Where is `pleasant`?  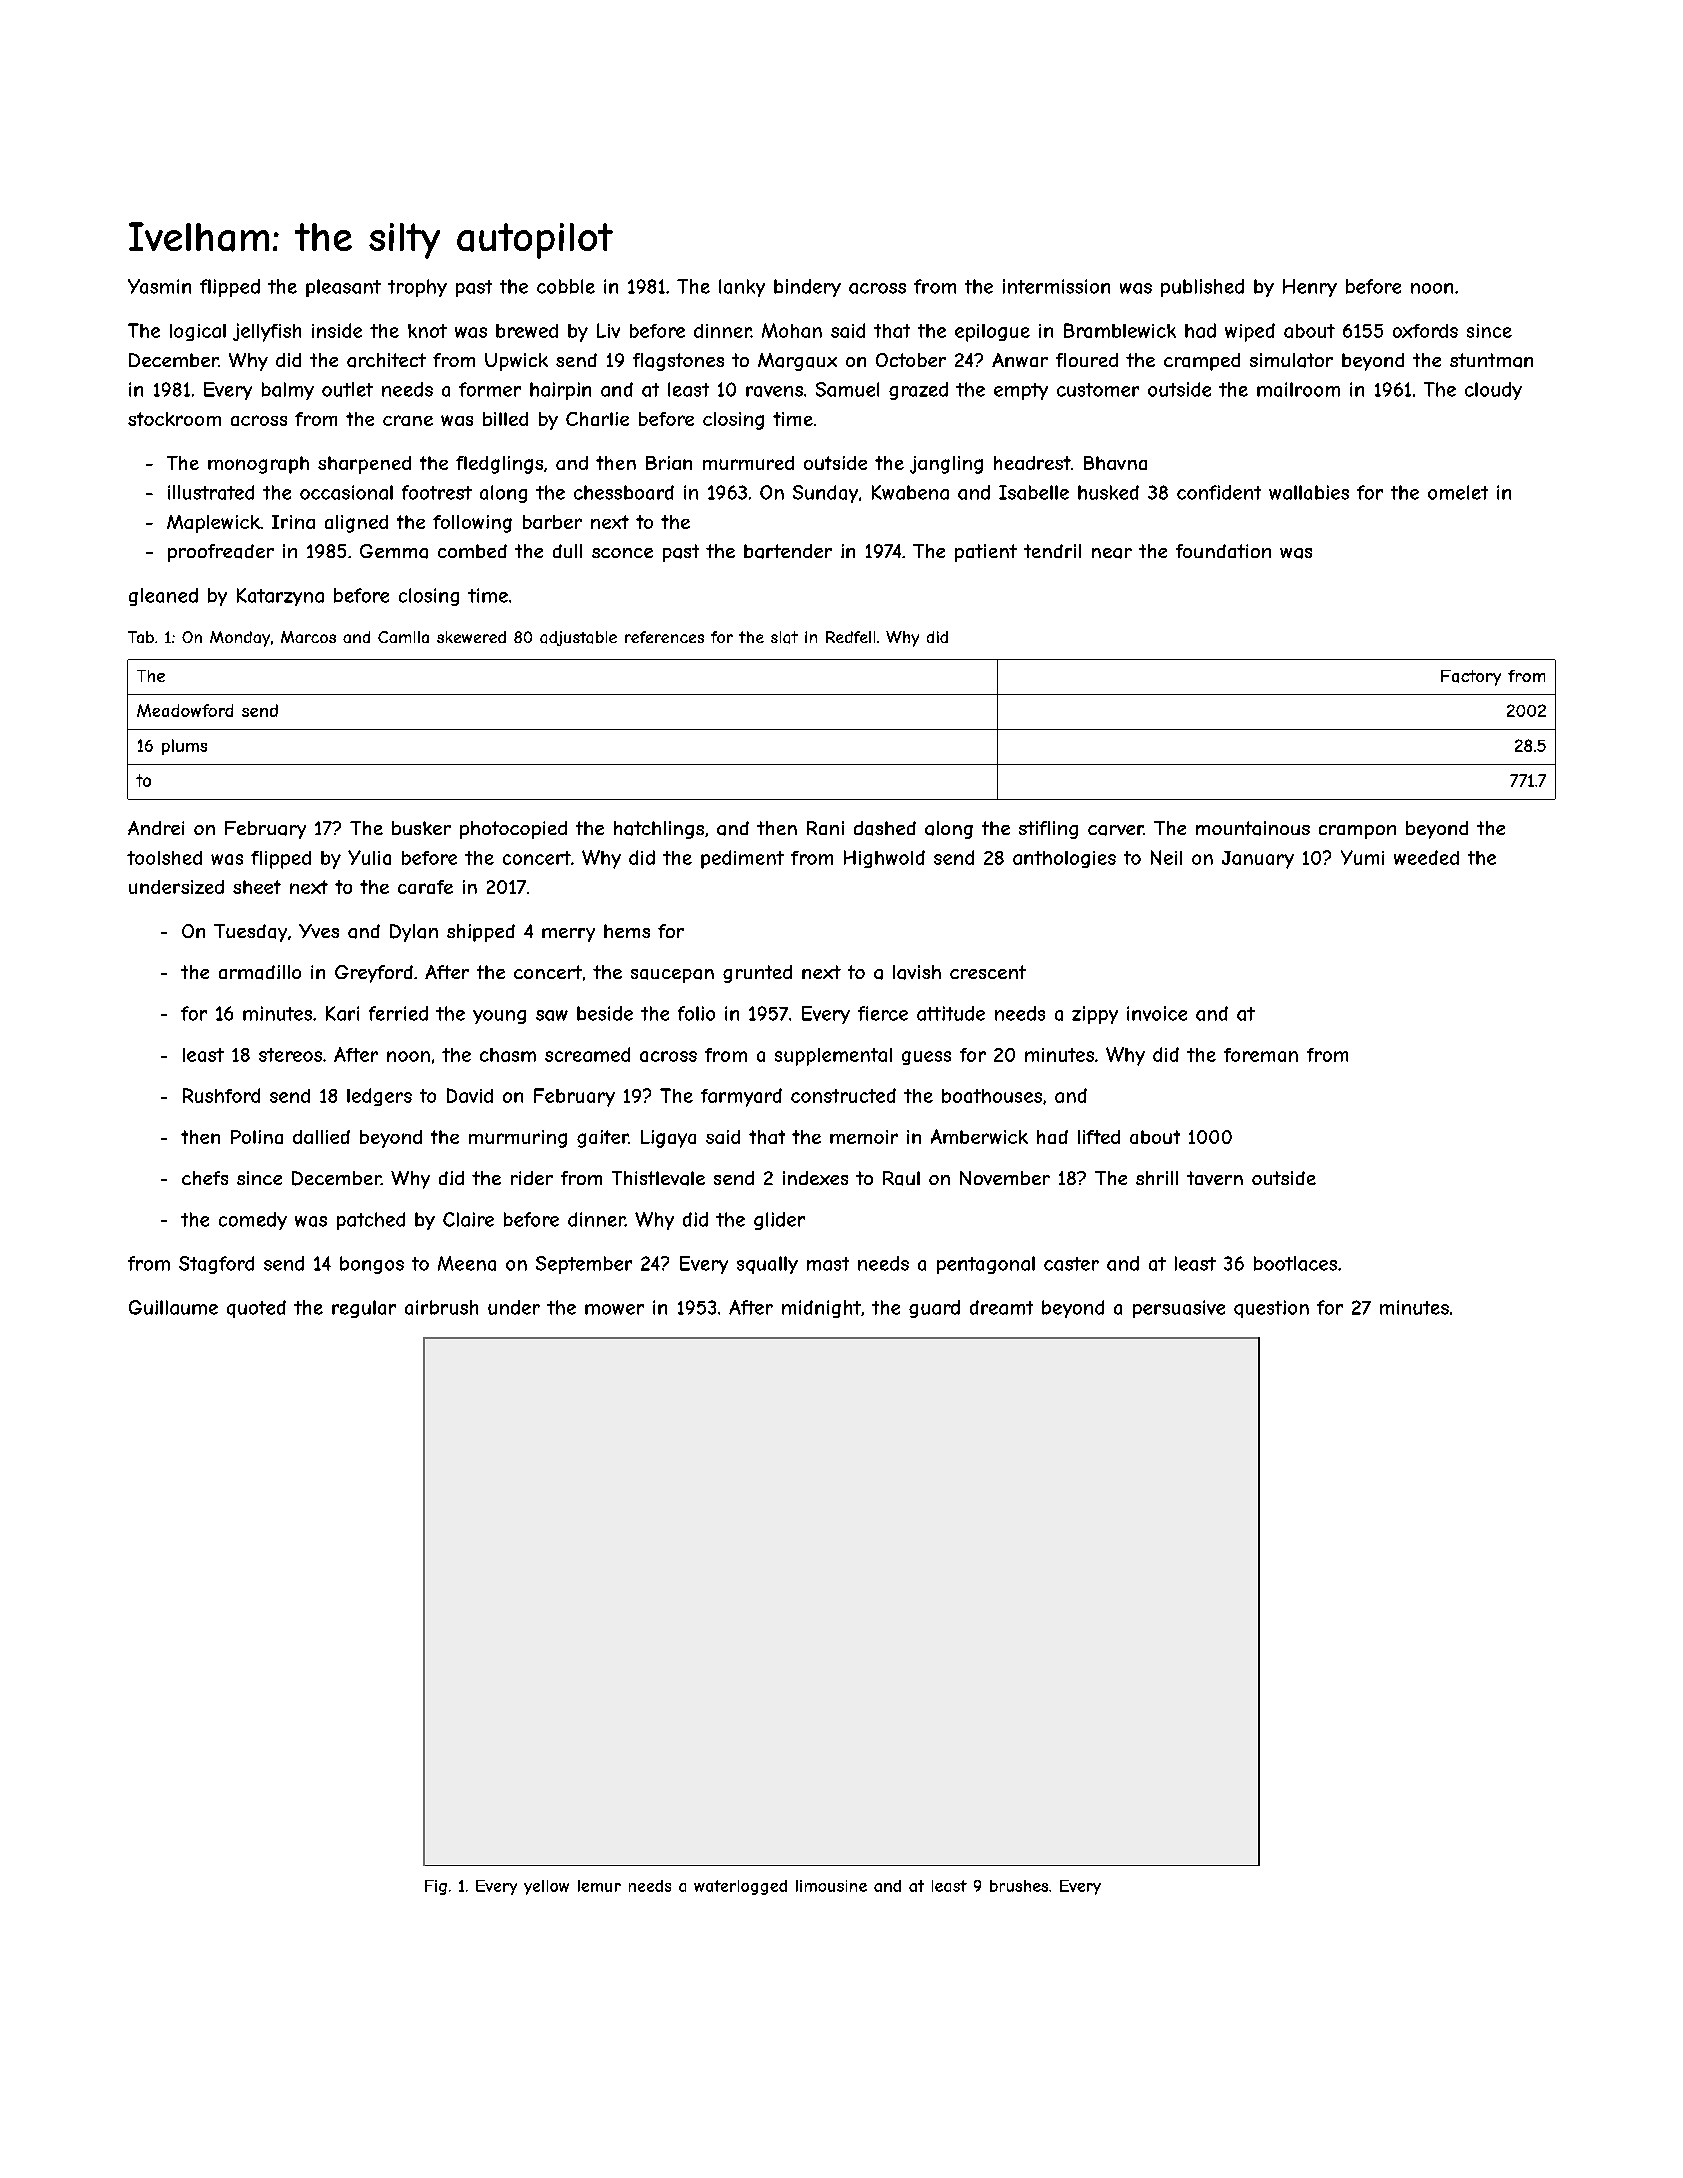
pleasant is located at coordinates (343, 288).
